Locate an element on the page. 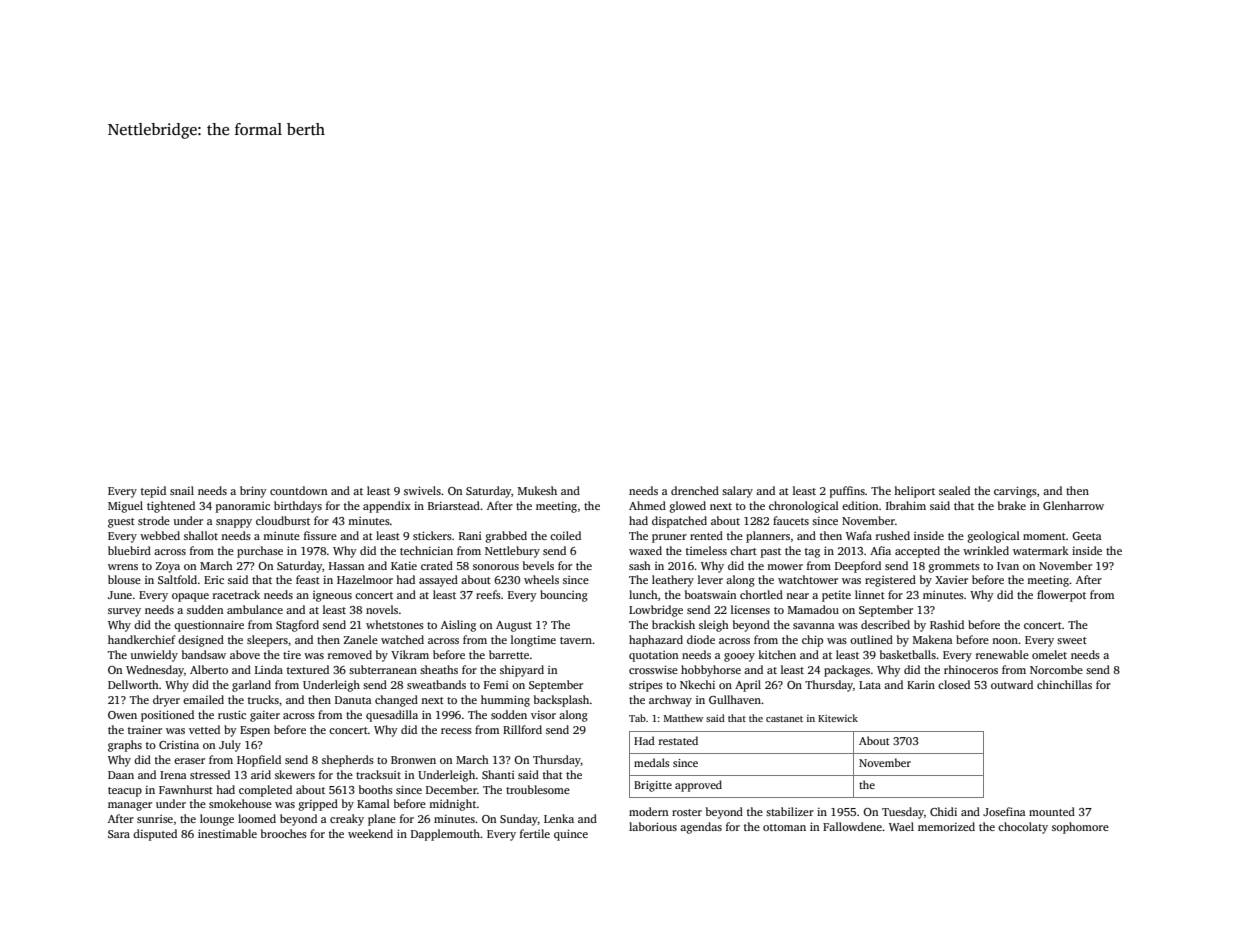 This document has height=952, width=1233. Fawnhurst is located at coordinates (186, 789).
